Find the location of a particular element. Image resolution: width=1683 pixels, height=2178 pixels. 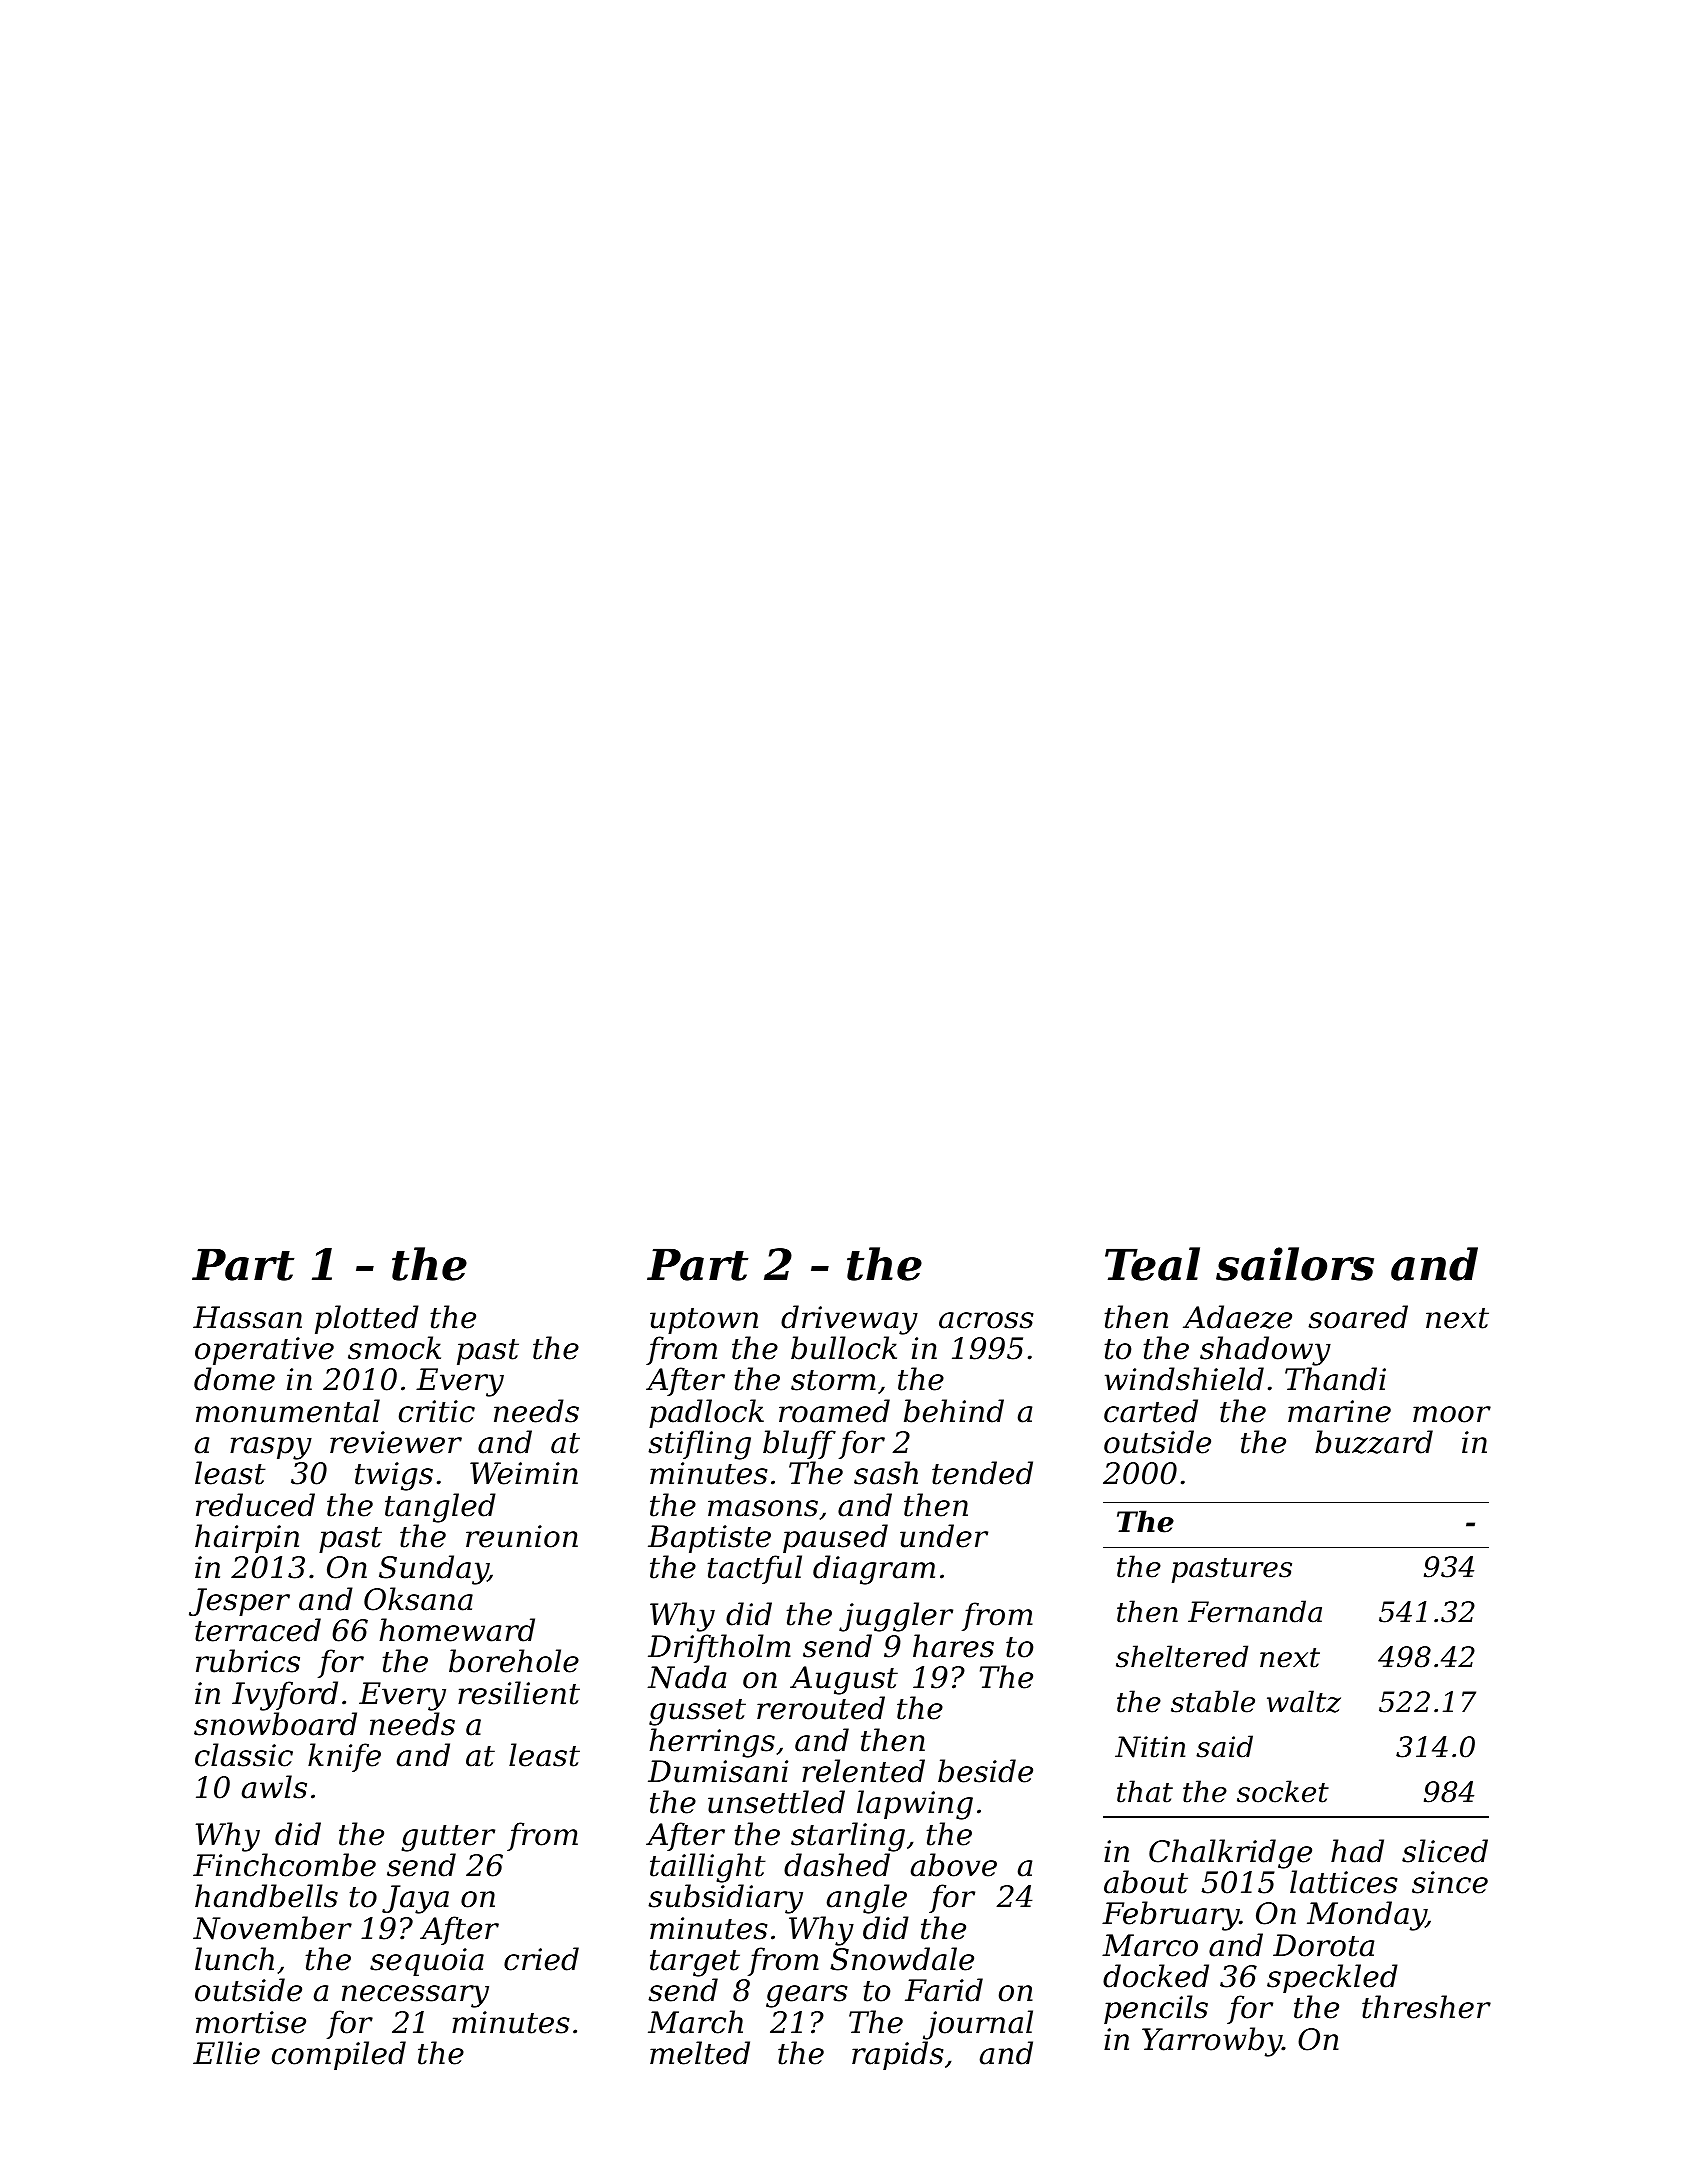

resilient is located at coordinates (519, 1693).
